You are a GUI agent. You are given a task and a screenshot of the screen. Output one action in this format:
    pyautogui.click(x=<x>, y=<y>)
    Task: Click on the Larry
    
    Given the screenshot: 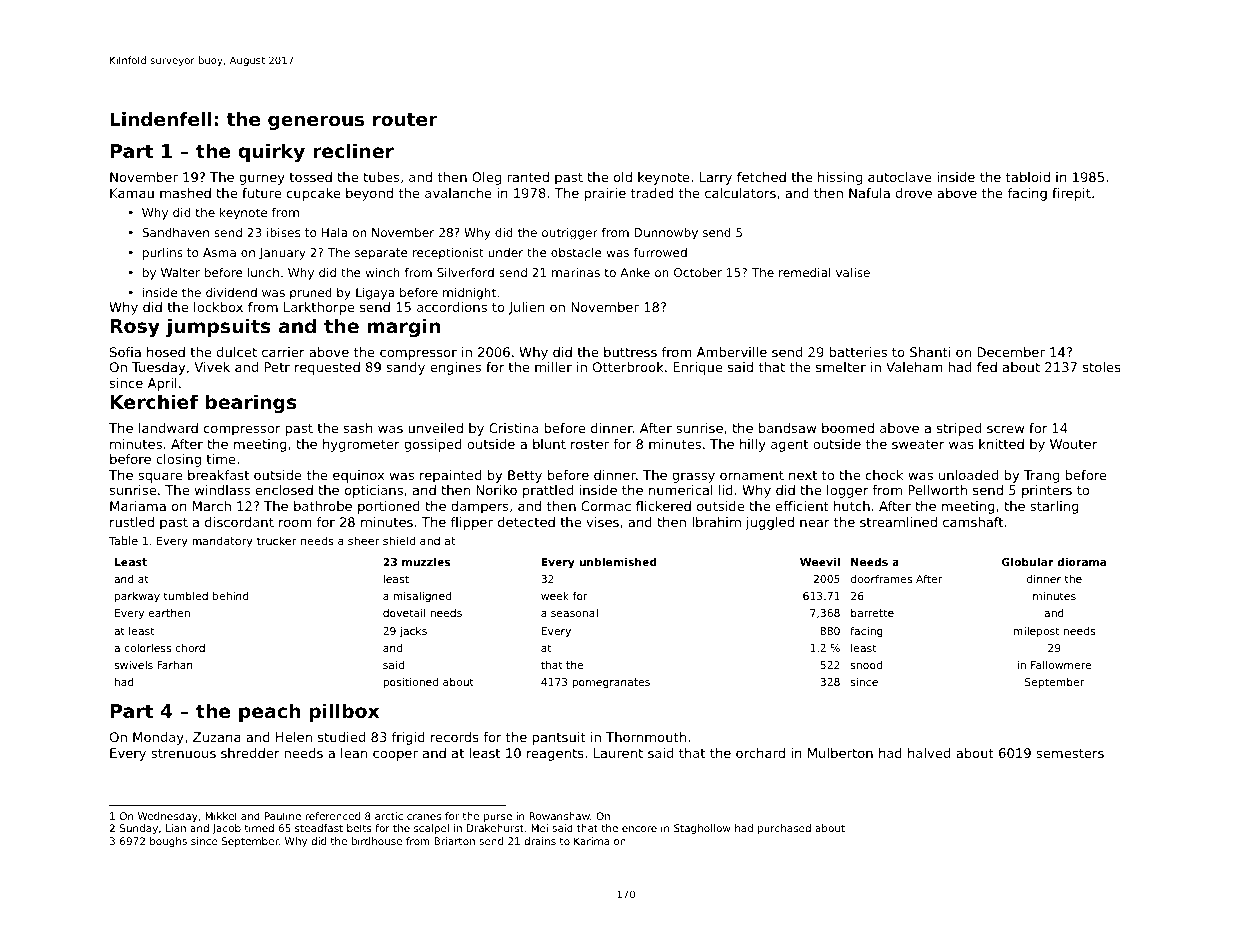 What is the action you would take?
    pyautogui.click(x=716, y=178)
